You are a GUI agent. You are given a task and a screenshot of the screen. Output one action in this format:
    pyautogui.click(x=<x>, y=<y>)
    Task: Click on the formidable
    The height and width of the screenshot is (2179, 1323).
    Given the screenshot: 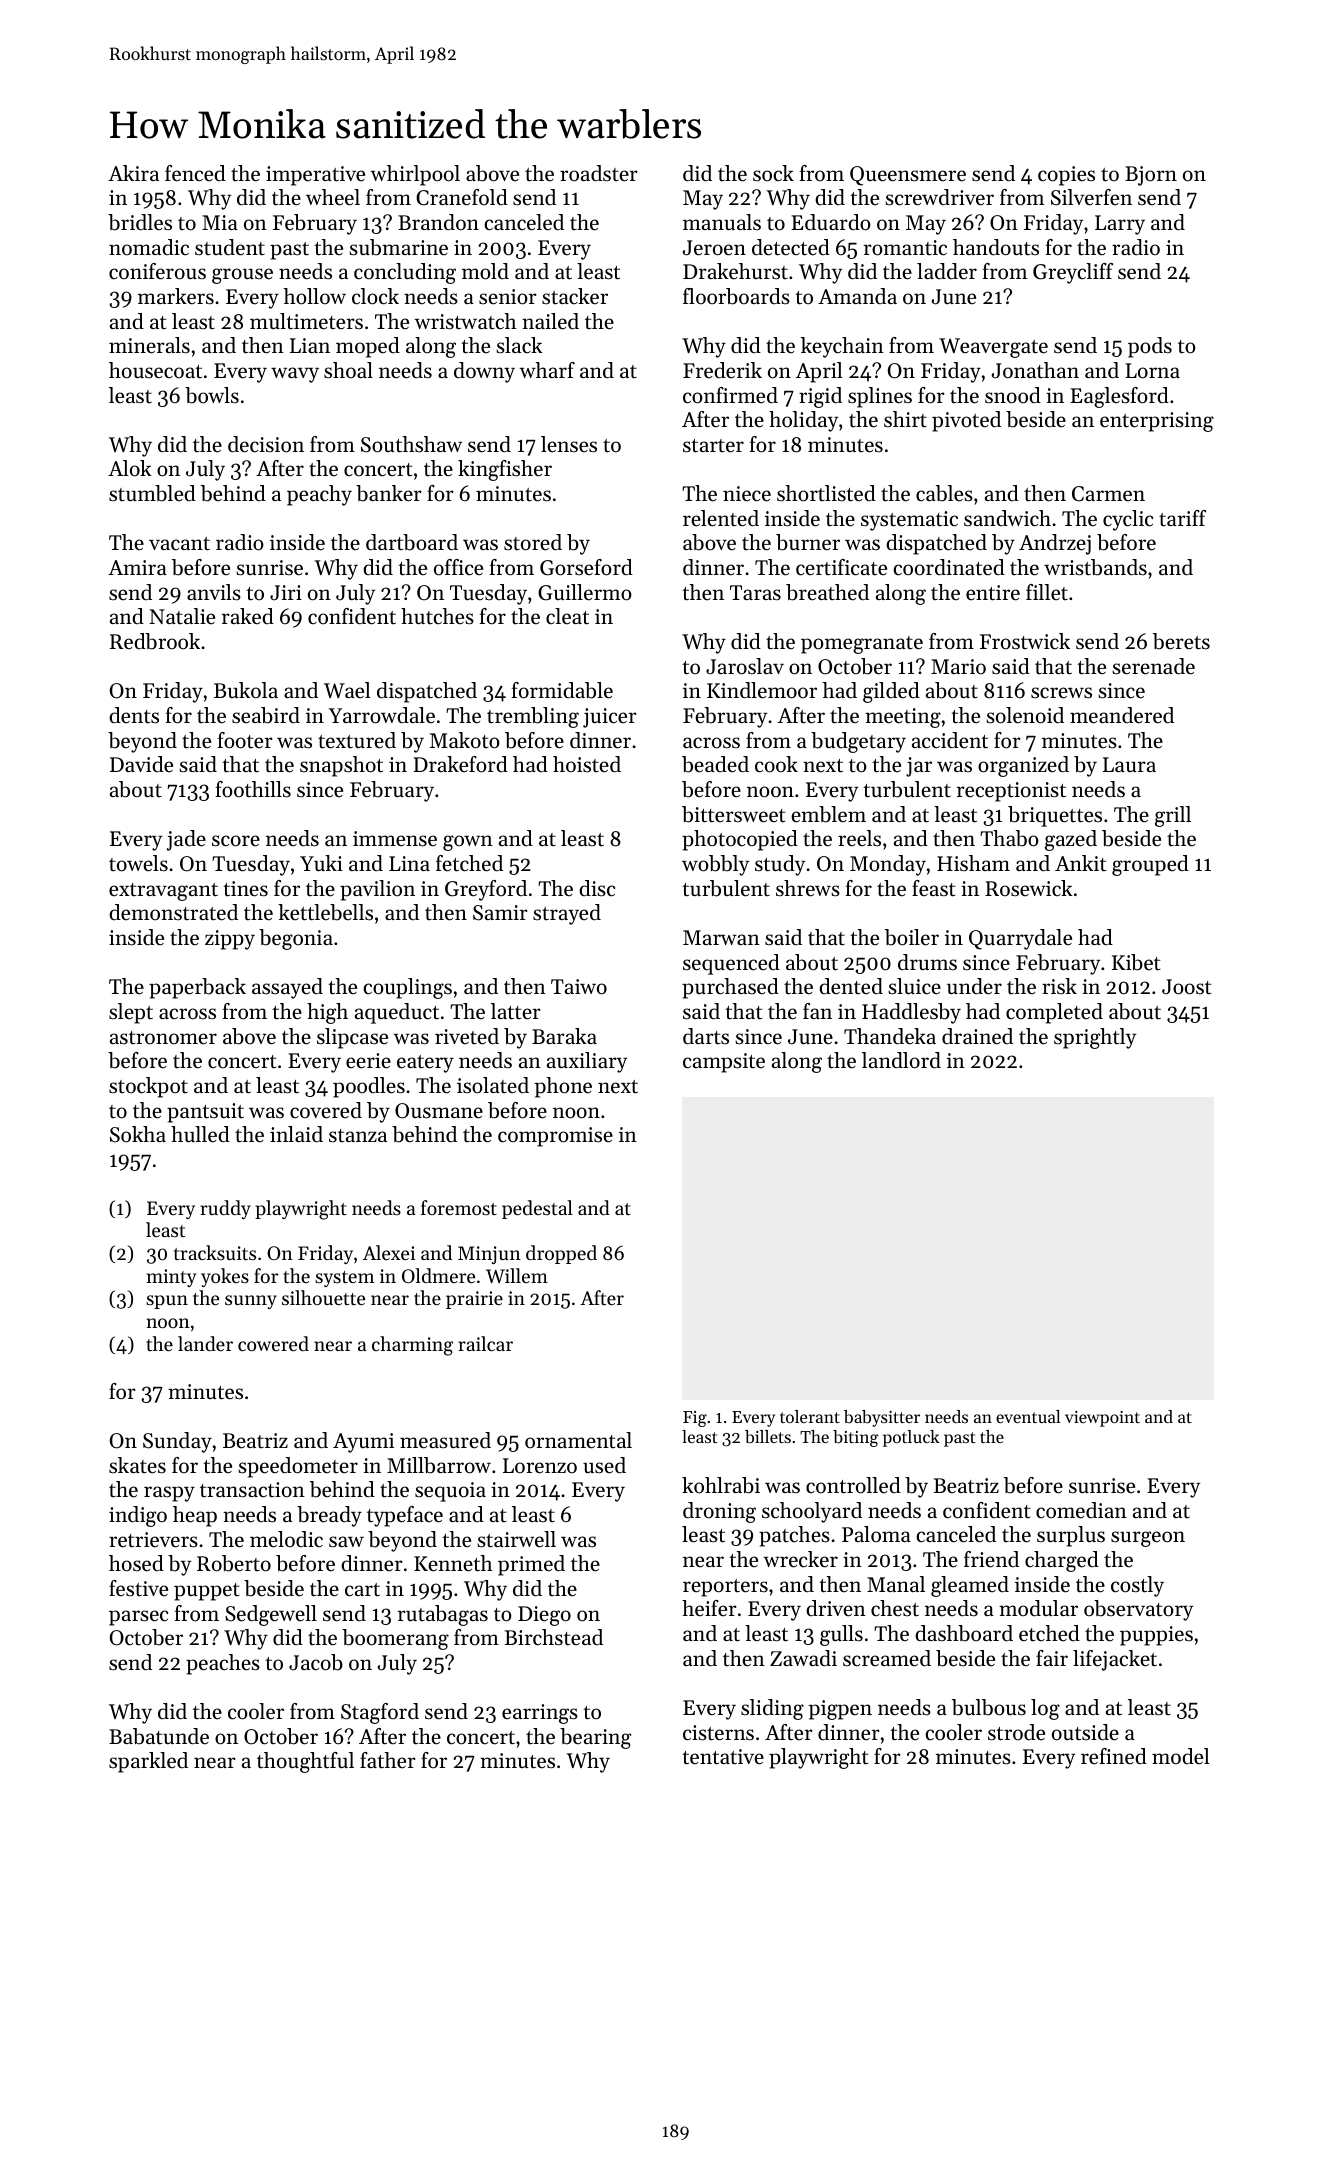 What is the action you would take?
    pyautogui.click(x=562, y=690)
